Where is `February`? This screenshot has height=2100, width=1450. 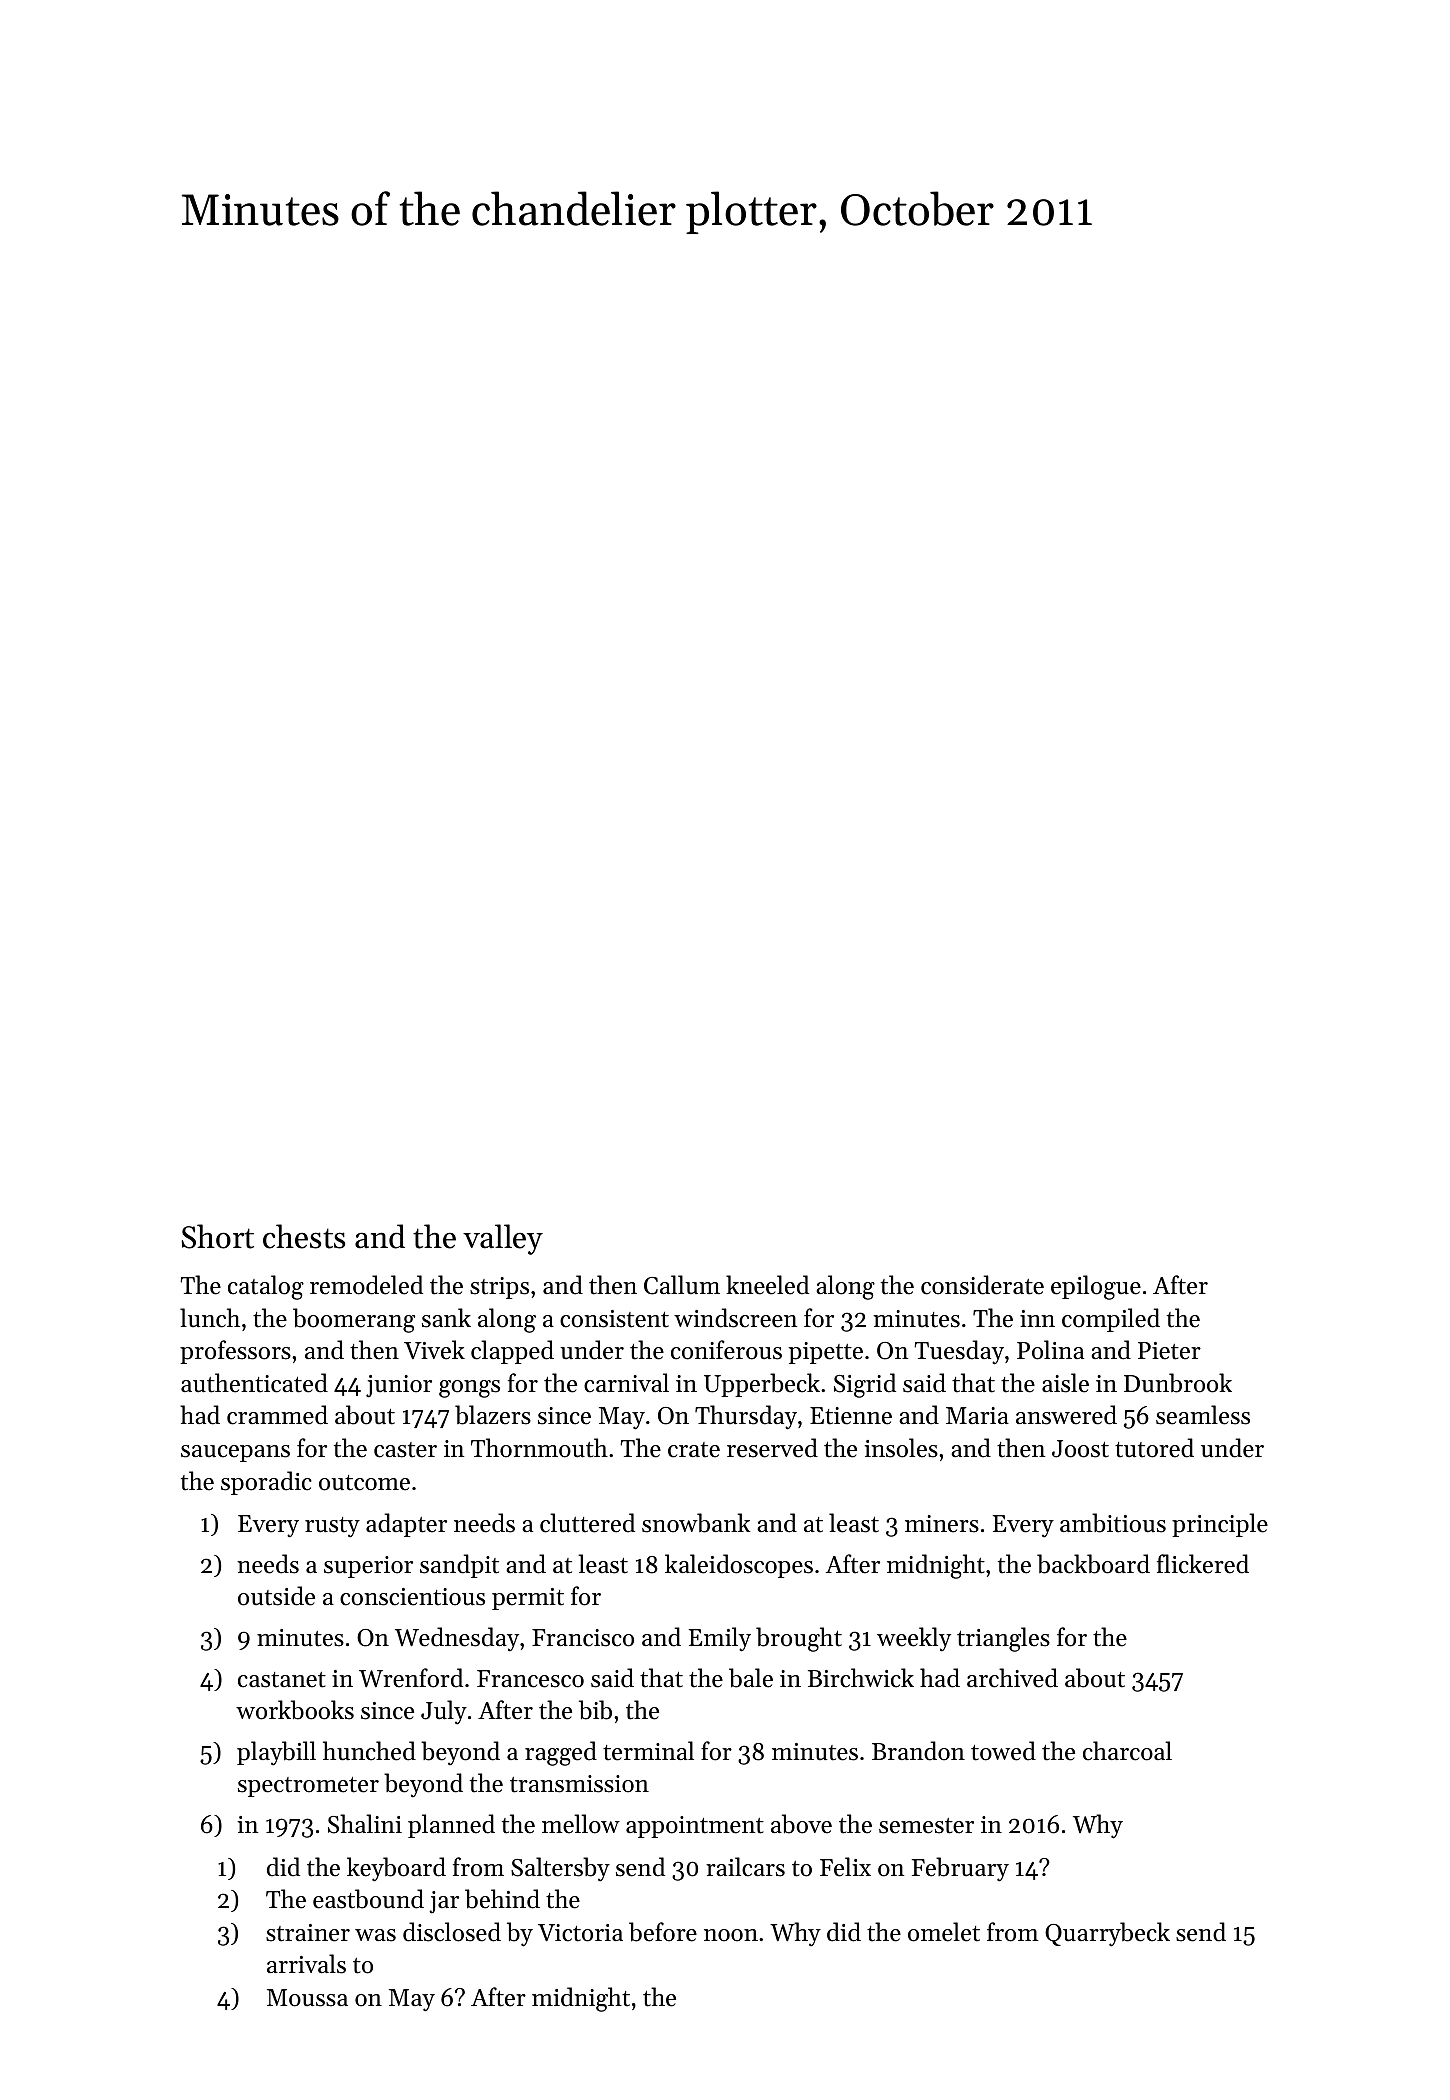 February is located at coordinates (960, 1869).
